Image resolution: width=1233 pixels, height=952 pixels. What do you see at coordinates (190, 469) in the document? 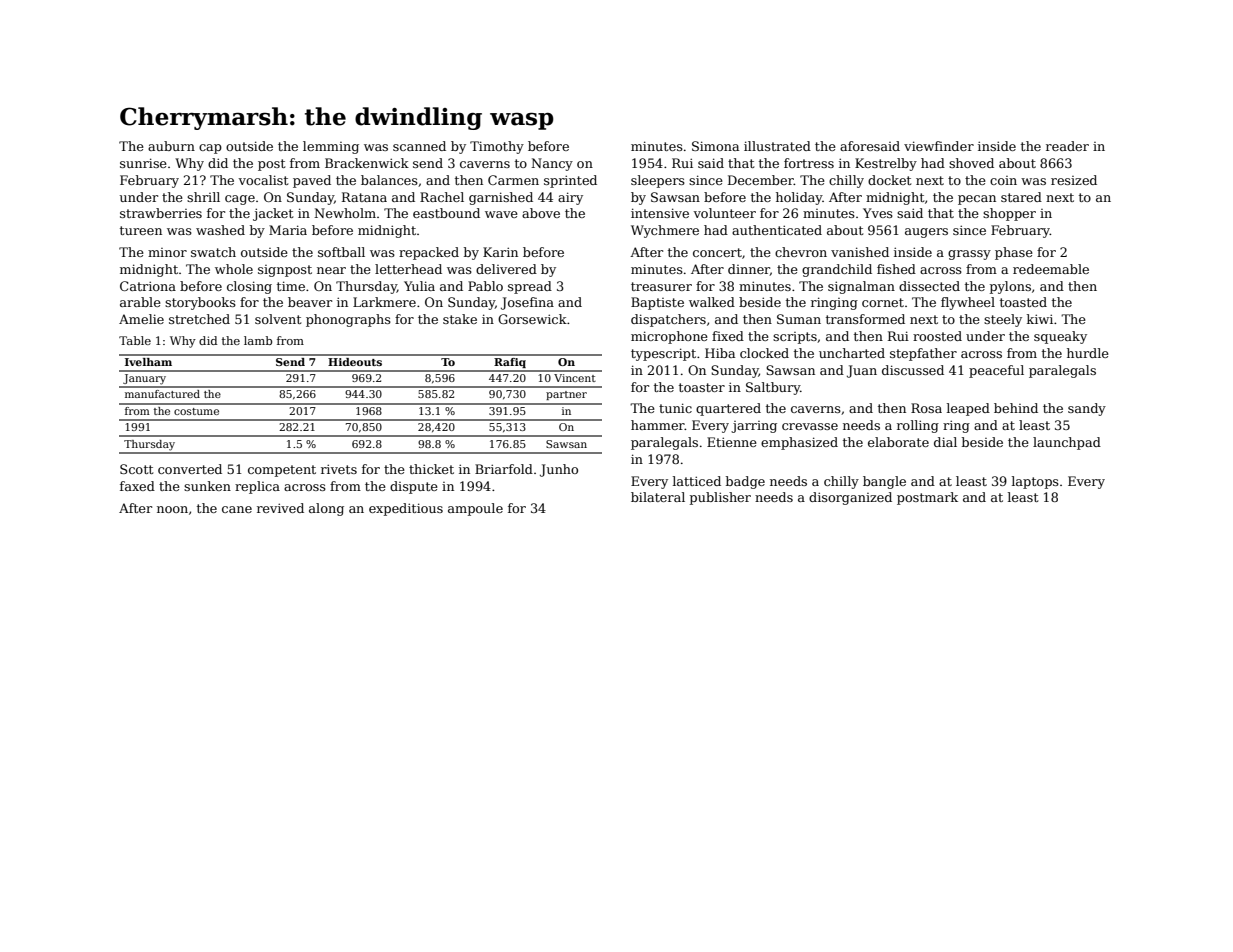
I see `converted` at bounding box center [190, 469].
